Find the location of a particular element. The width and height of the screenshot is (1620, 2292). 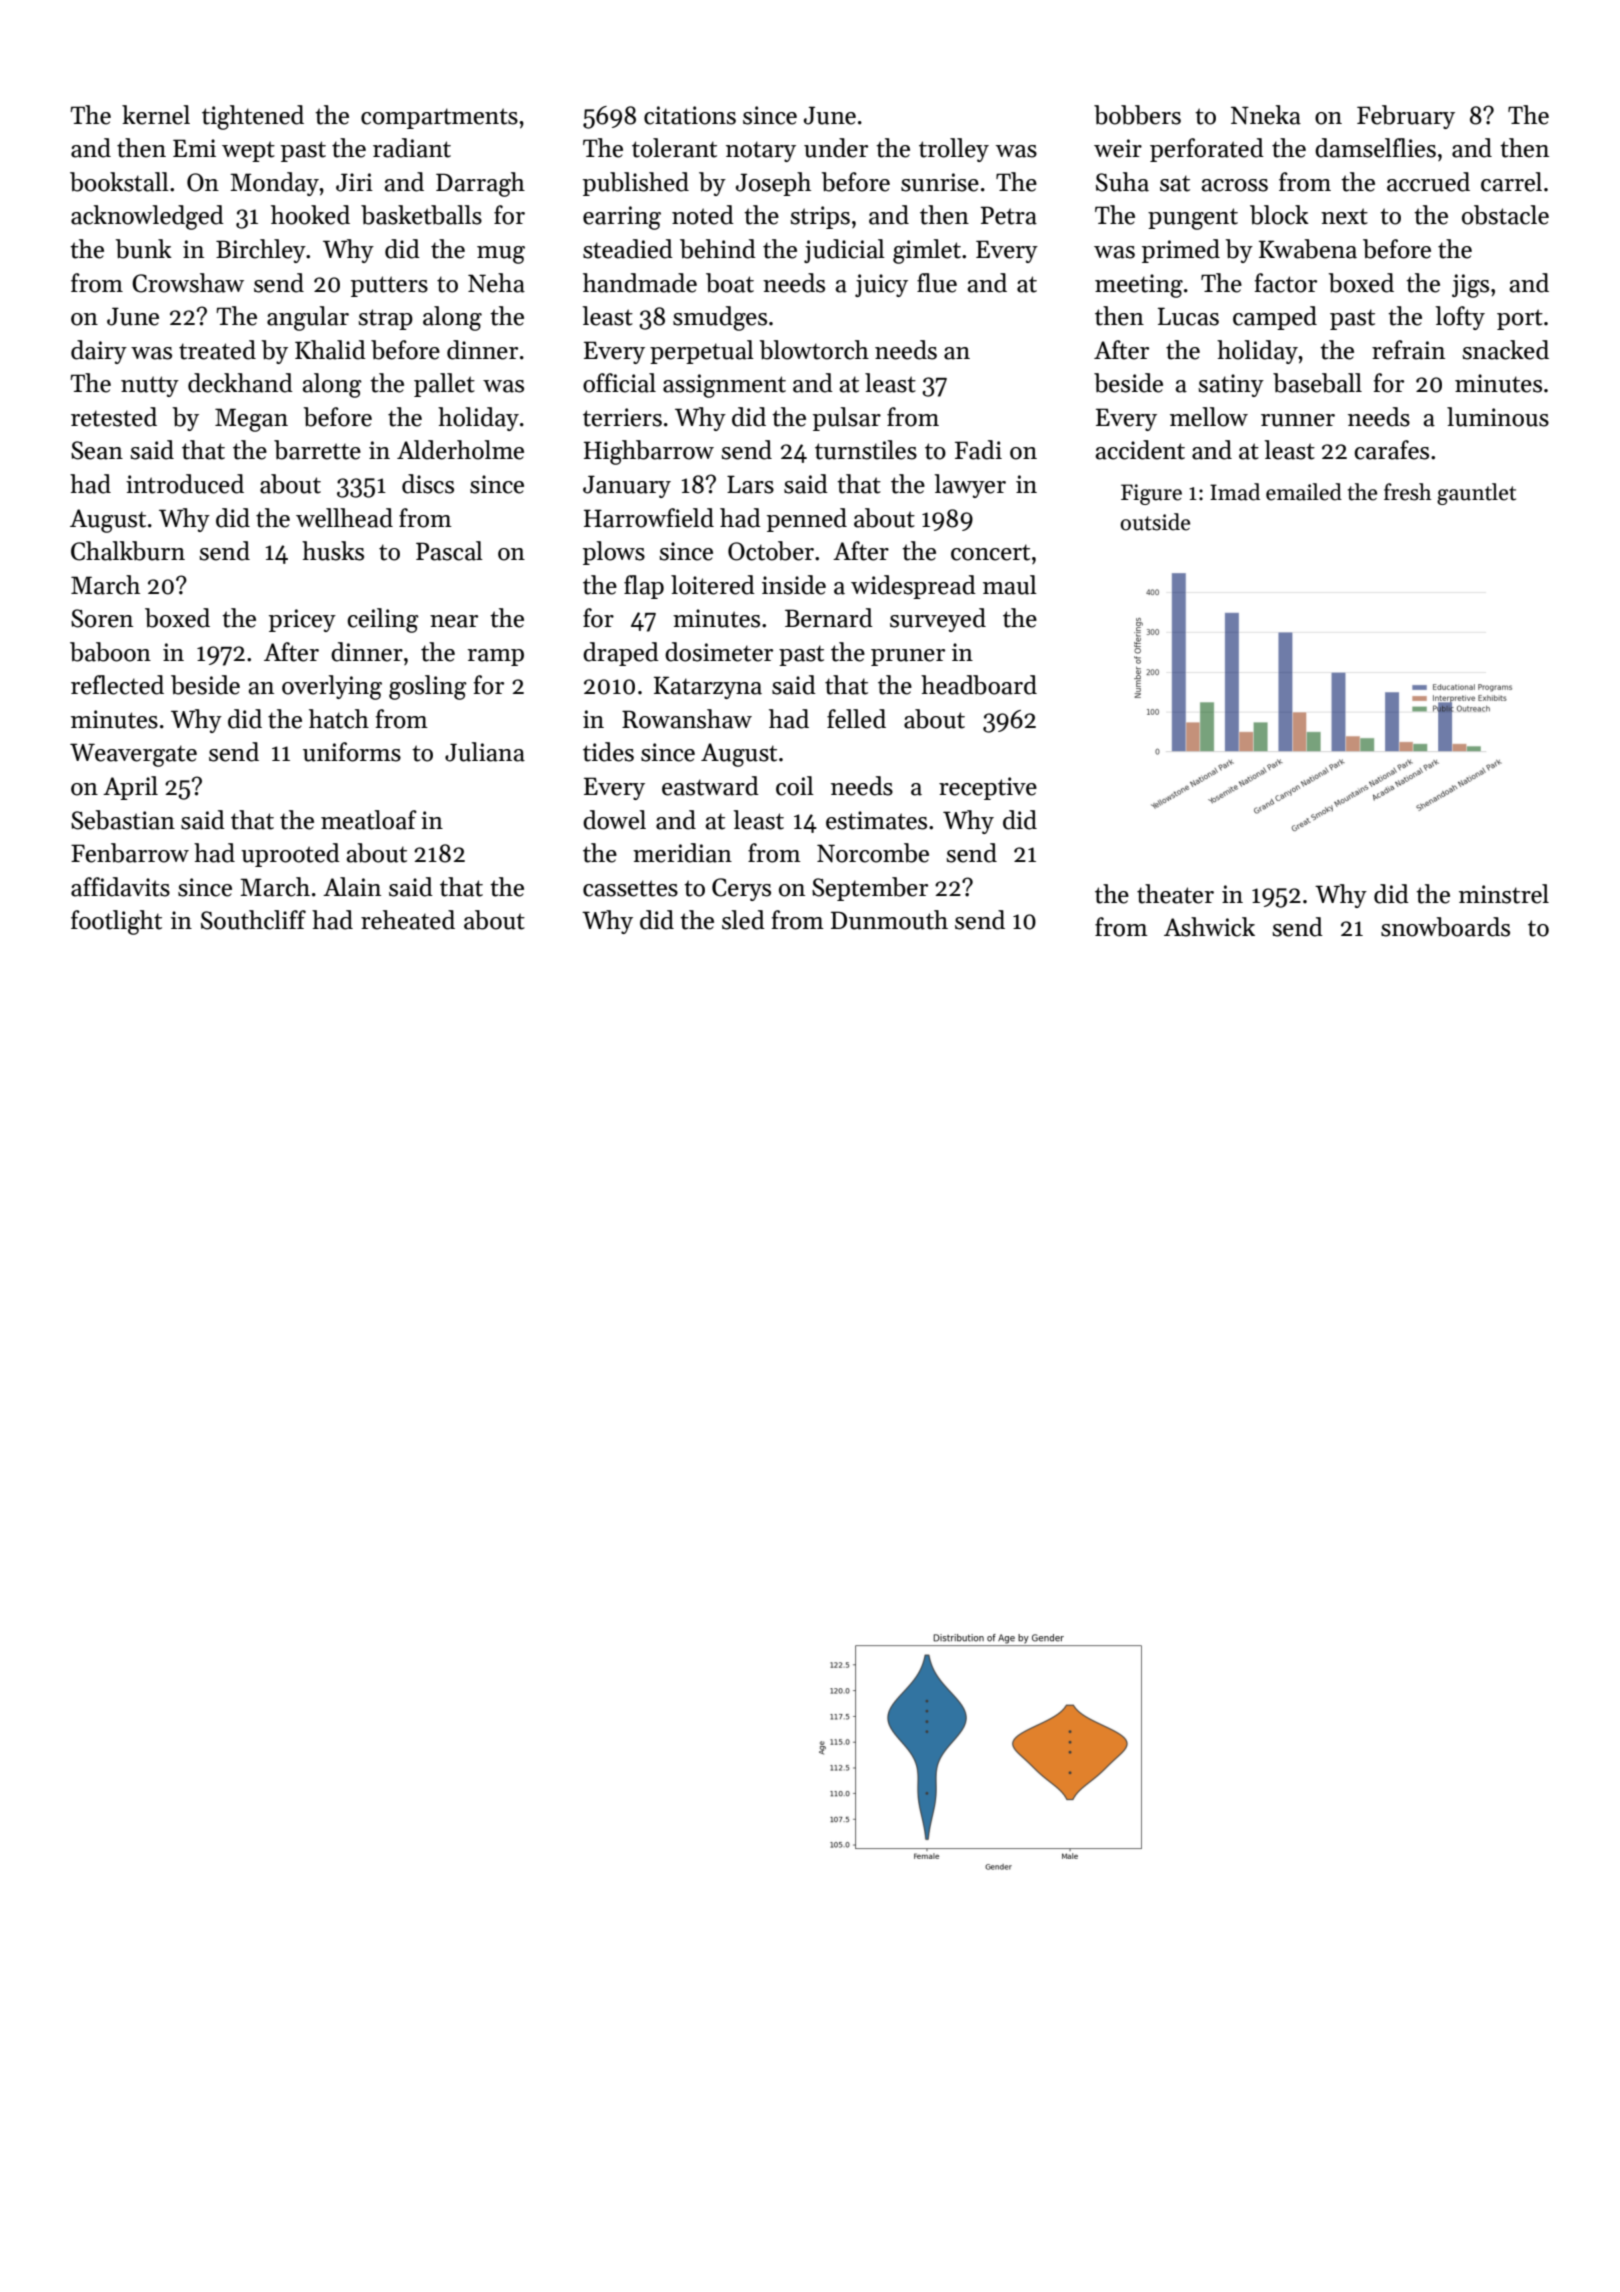

Nneka is located at coordinates (1266, 115).
